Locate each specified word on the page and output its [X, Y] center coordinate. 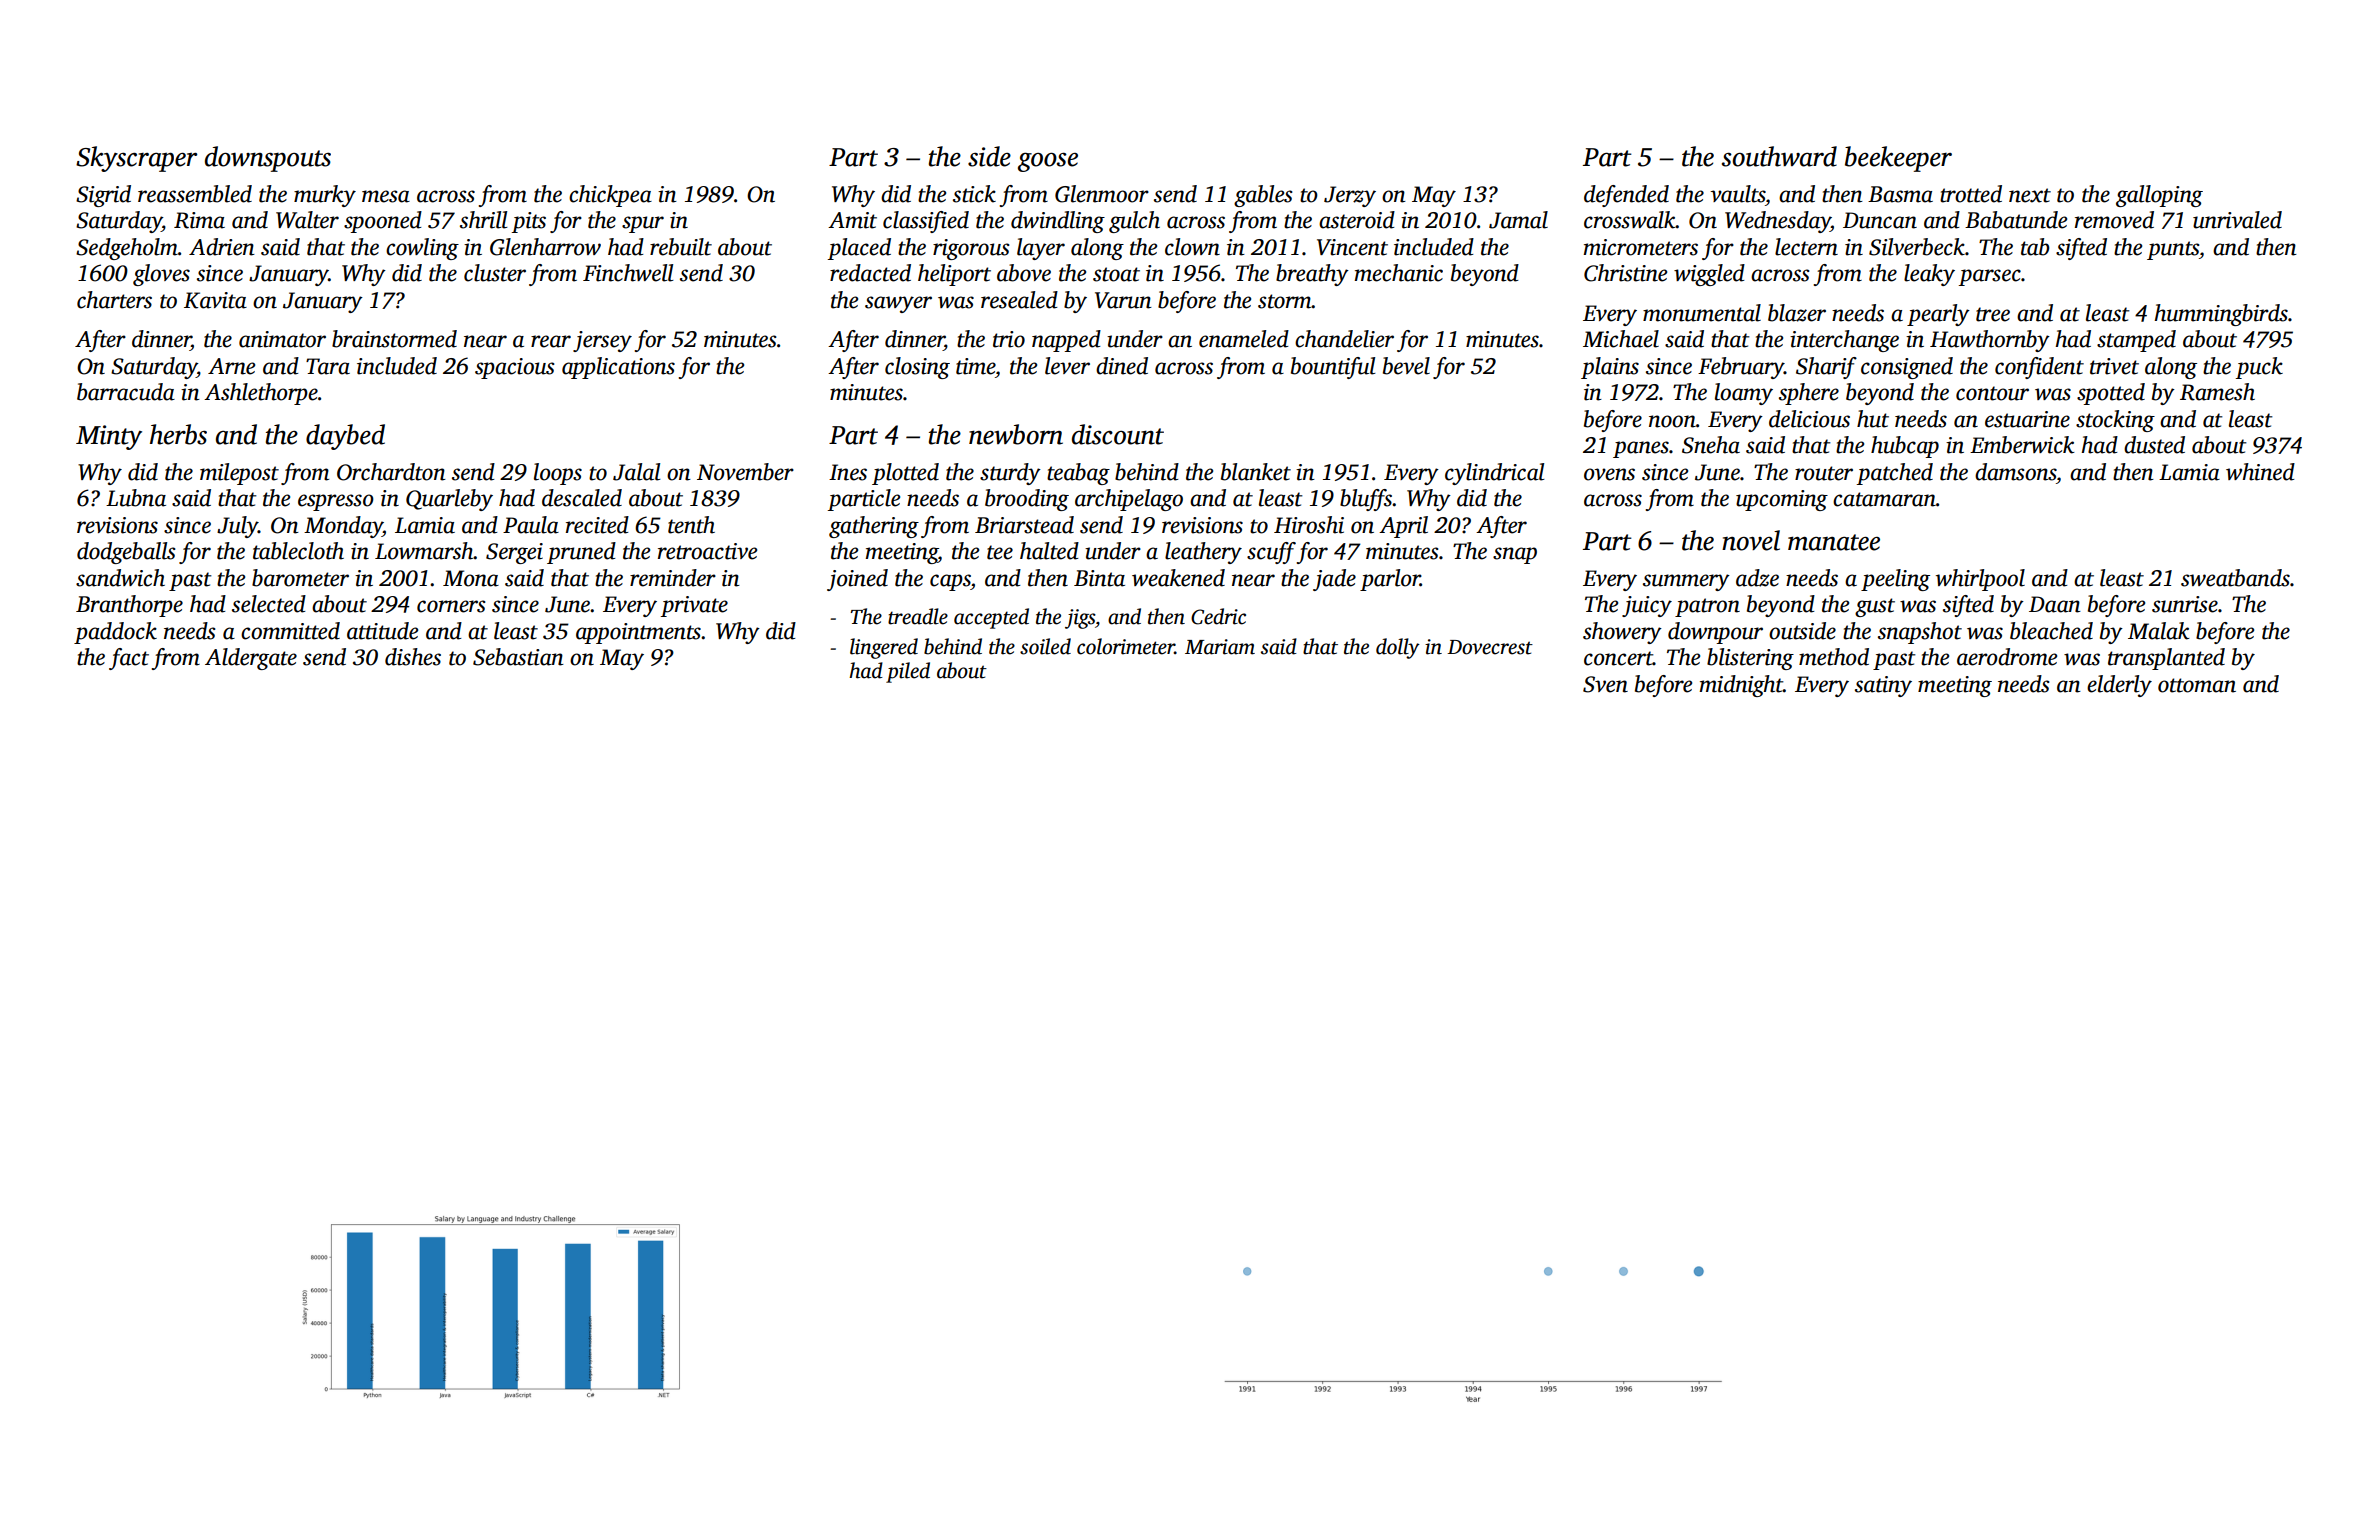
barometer [300, 578]
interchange [1844, 341]
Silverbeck [1917, 247]
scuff [1271, 553]
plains [1610, 368]
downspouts [268, 159]
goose [1048, 162]
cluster [495, 273]
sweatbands [2235, 578]
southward [1779, 156]
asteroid [1357, 220]
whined [2260, 472]
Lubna [136, 498]
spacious [514, 368]
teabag [1078, 474]
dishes [413, 657]
